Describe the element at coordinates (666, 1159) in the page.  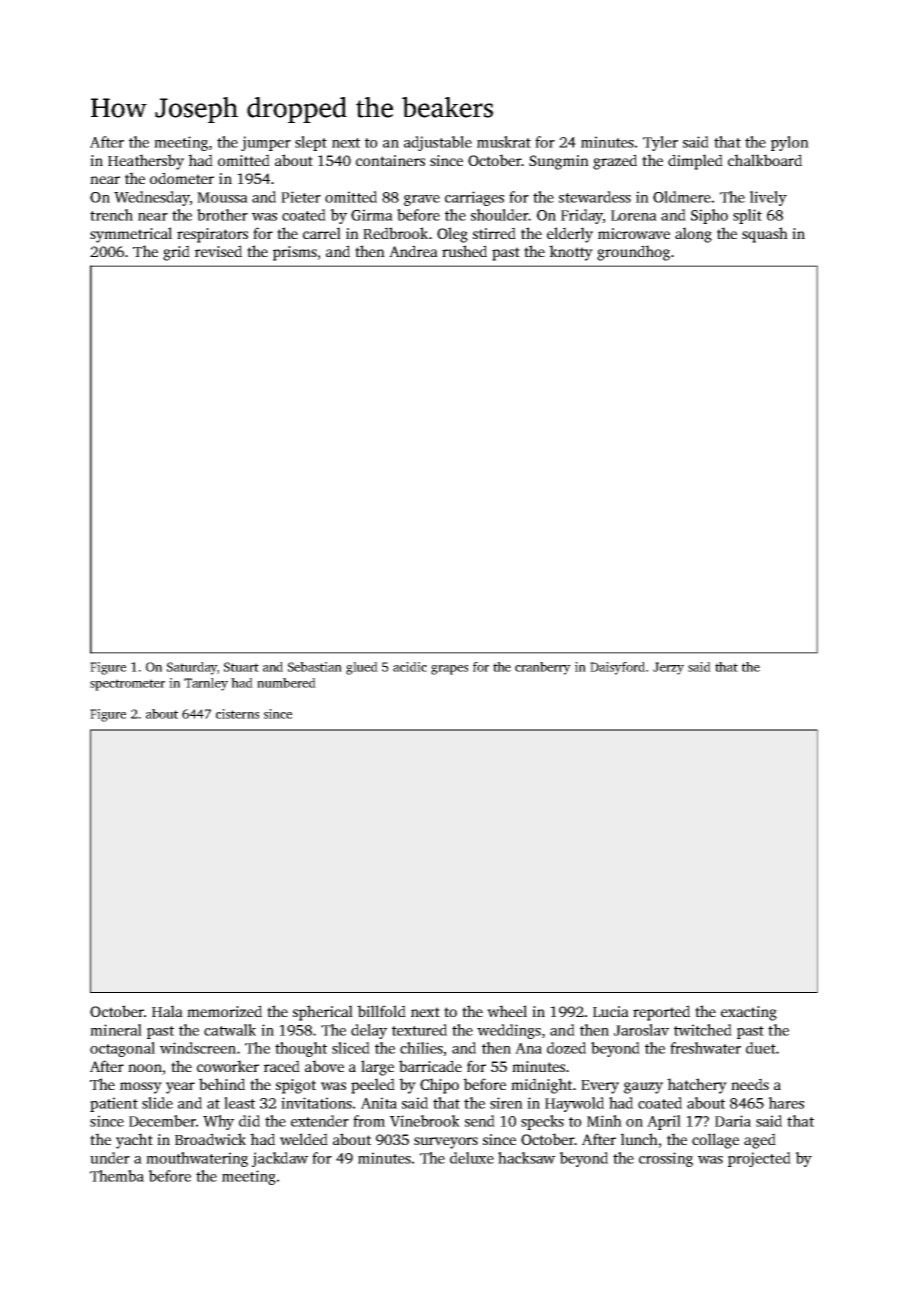
I see `crossing` at that location.
